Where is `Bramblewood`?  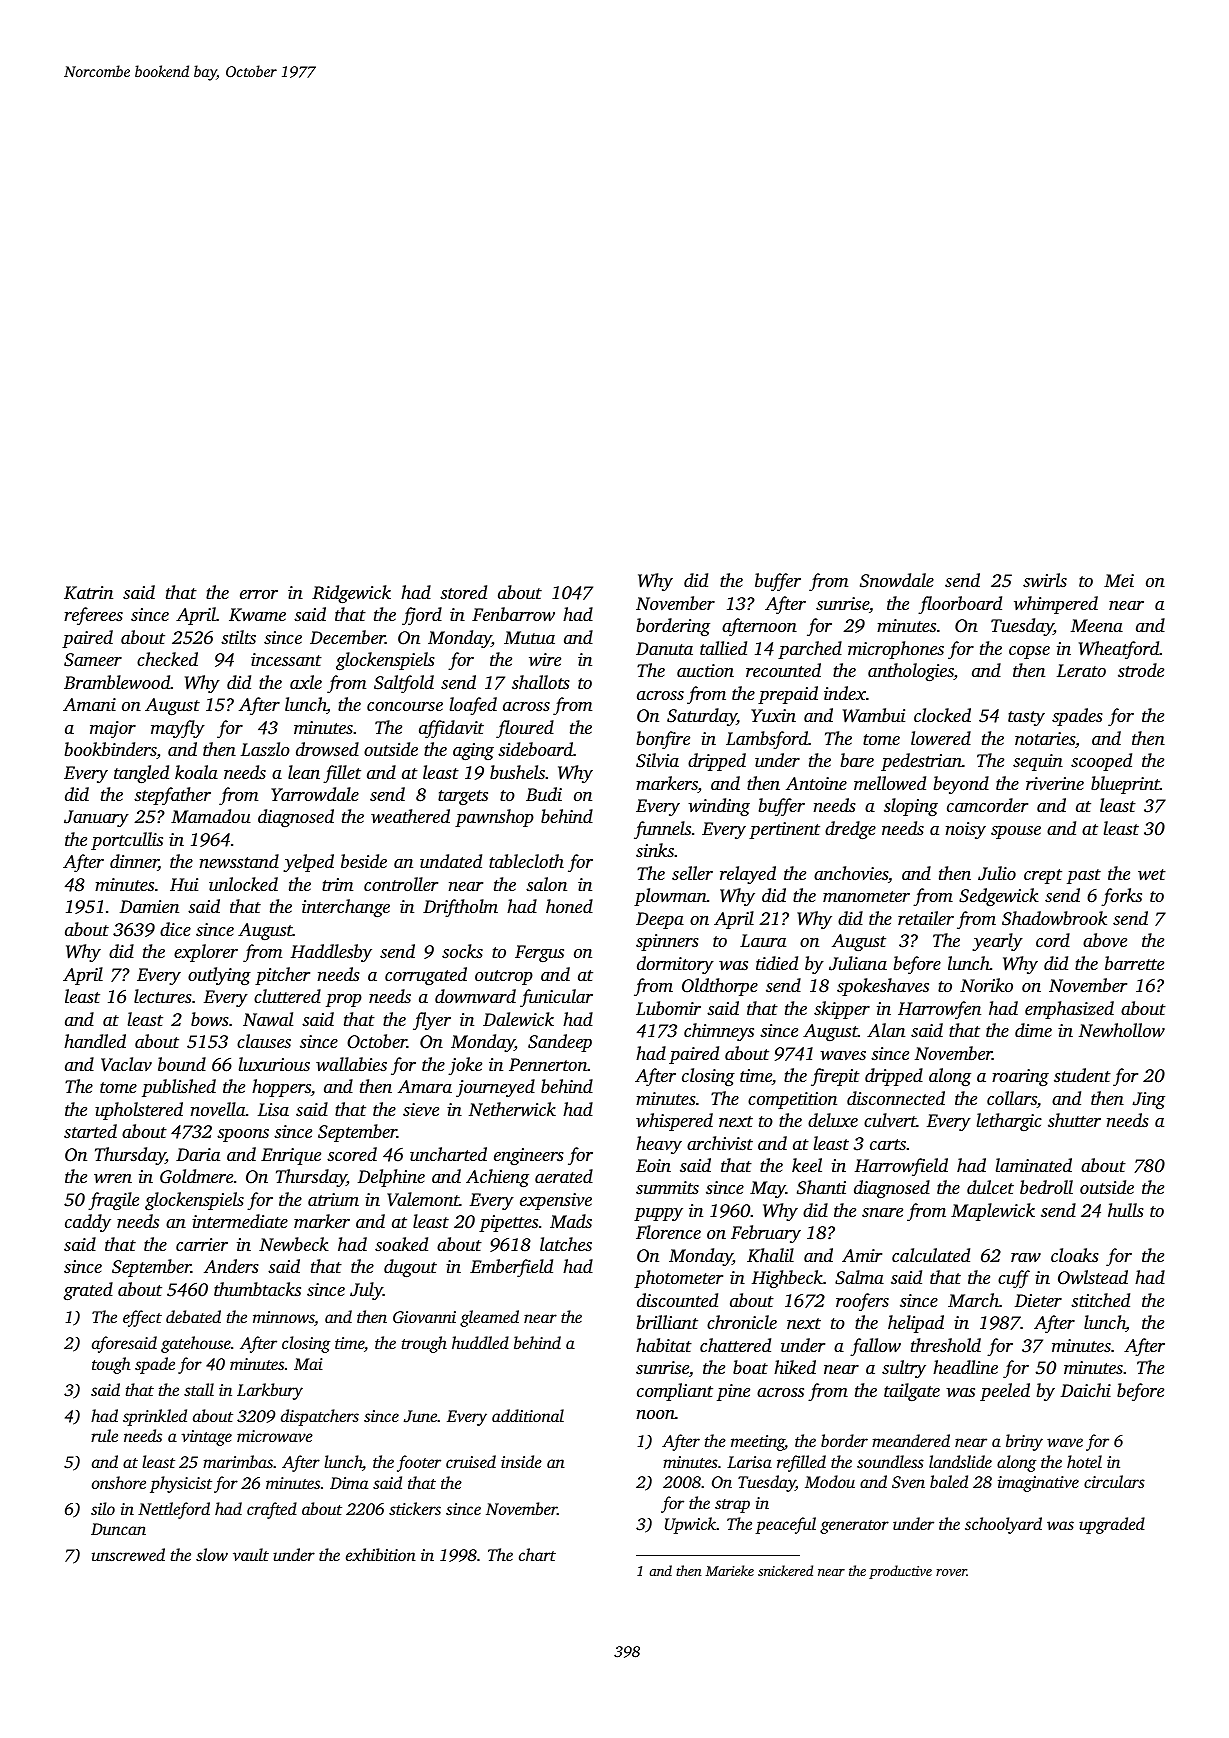 Bramblewood is located at coordinates (117, 682).
